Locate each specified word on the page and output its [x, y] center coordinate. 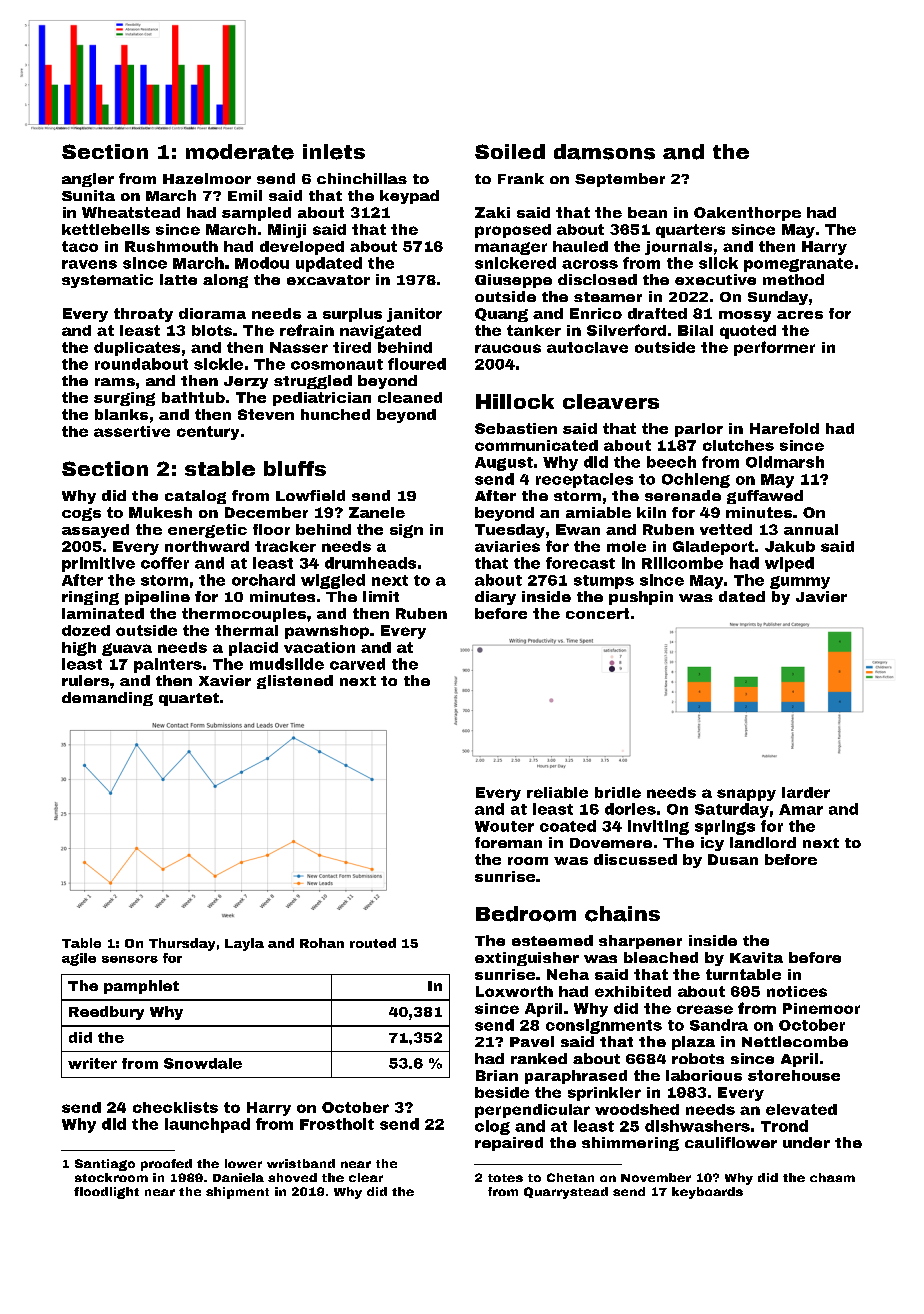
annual [811, 529]
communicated [536, 445]
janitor [414, 315]
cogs [81, 514]
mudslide [287, 664]
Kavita [756, 957]
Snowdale [203, 1063]
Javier [821, 596]
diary [495, 598]
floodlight [106, 1193]
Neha [568, 974]
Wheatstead [131, 212]
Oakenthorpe [747, 214]
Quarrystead [566, 1193]
